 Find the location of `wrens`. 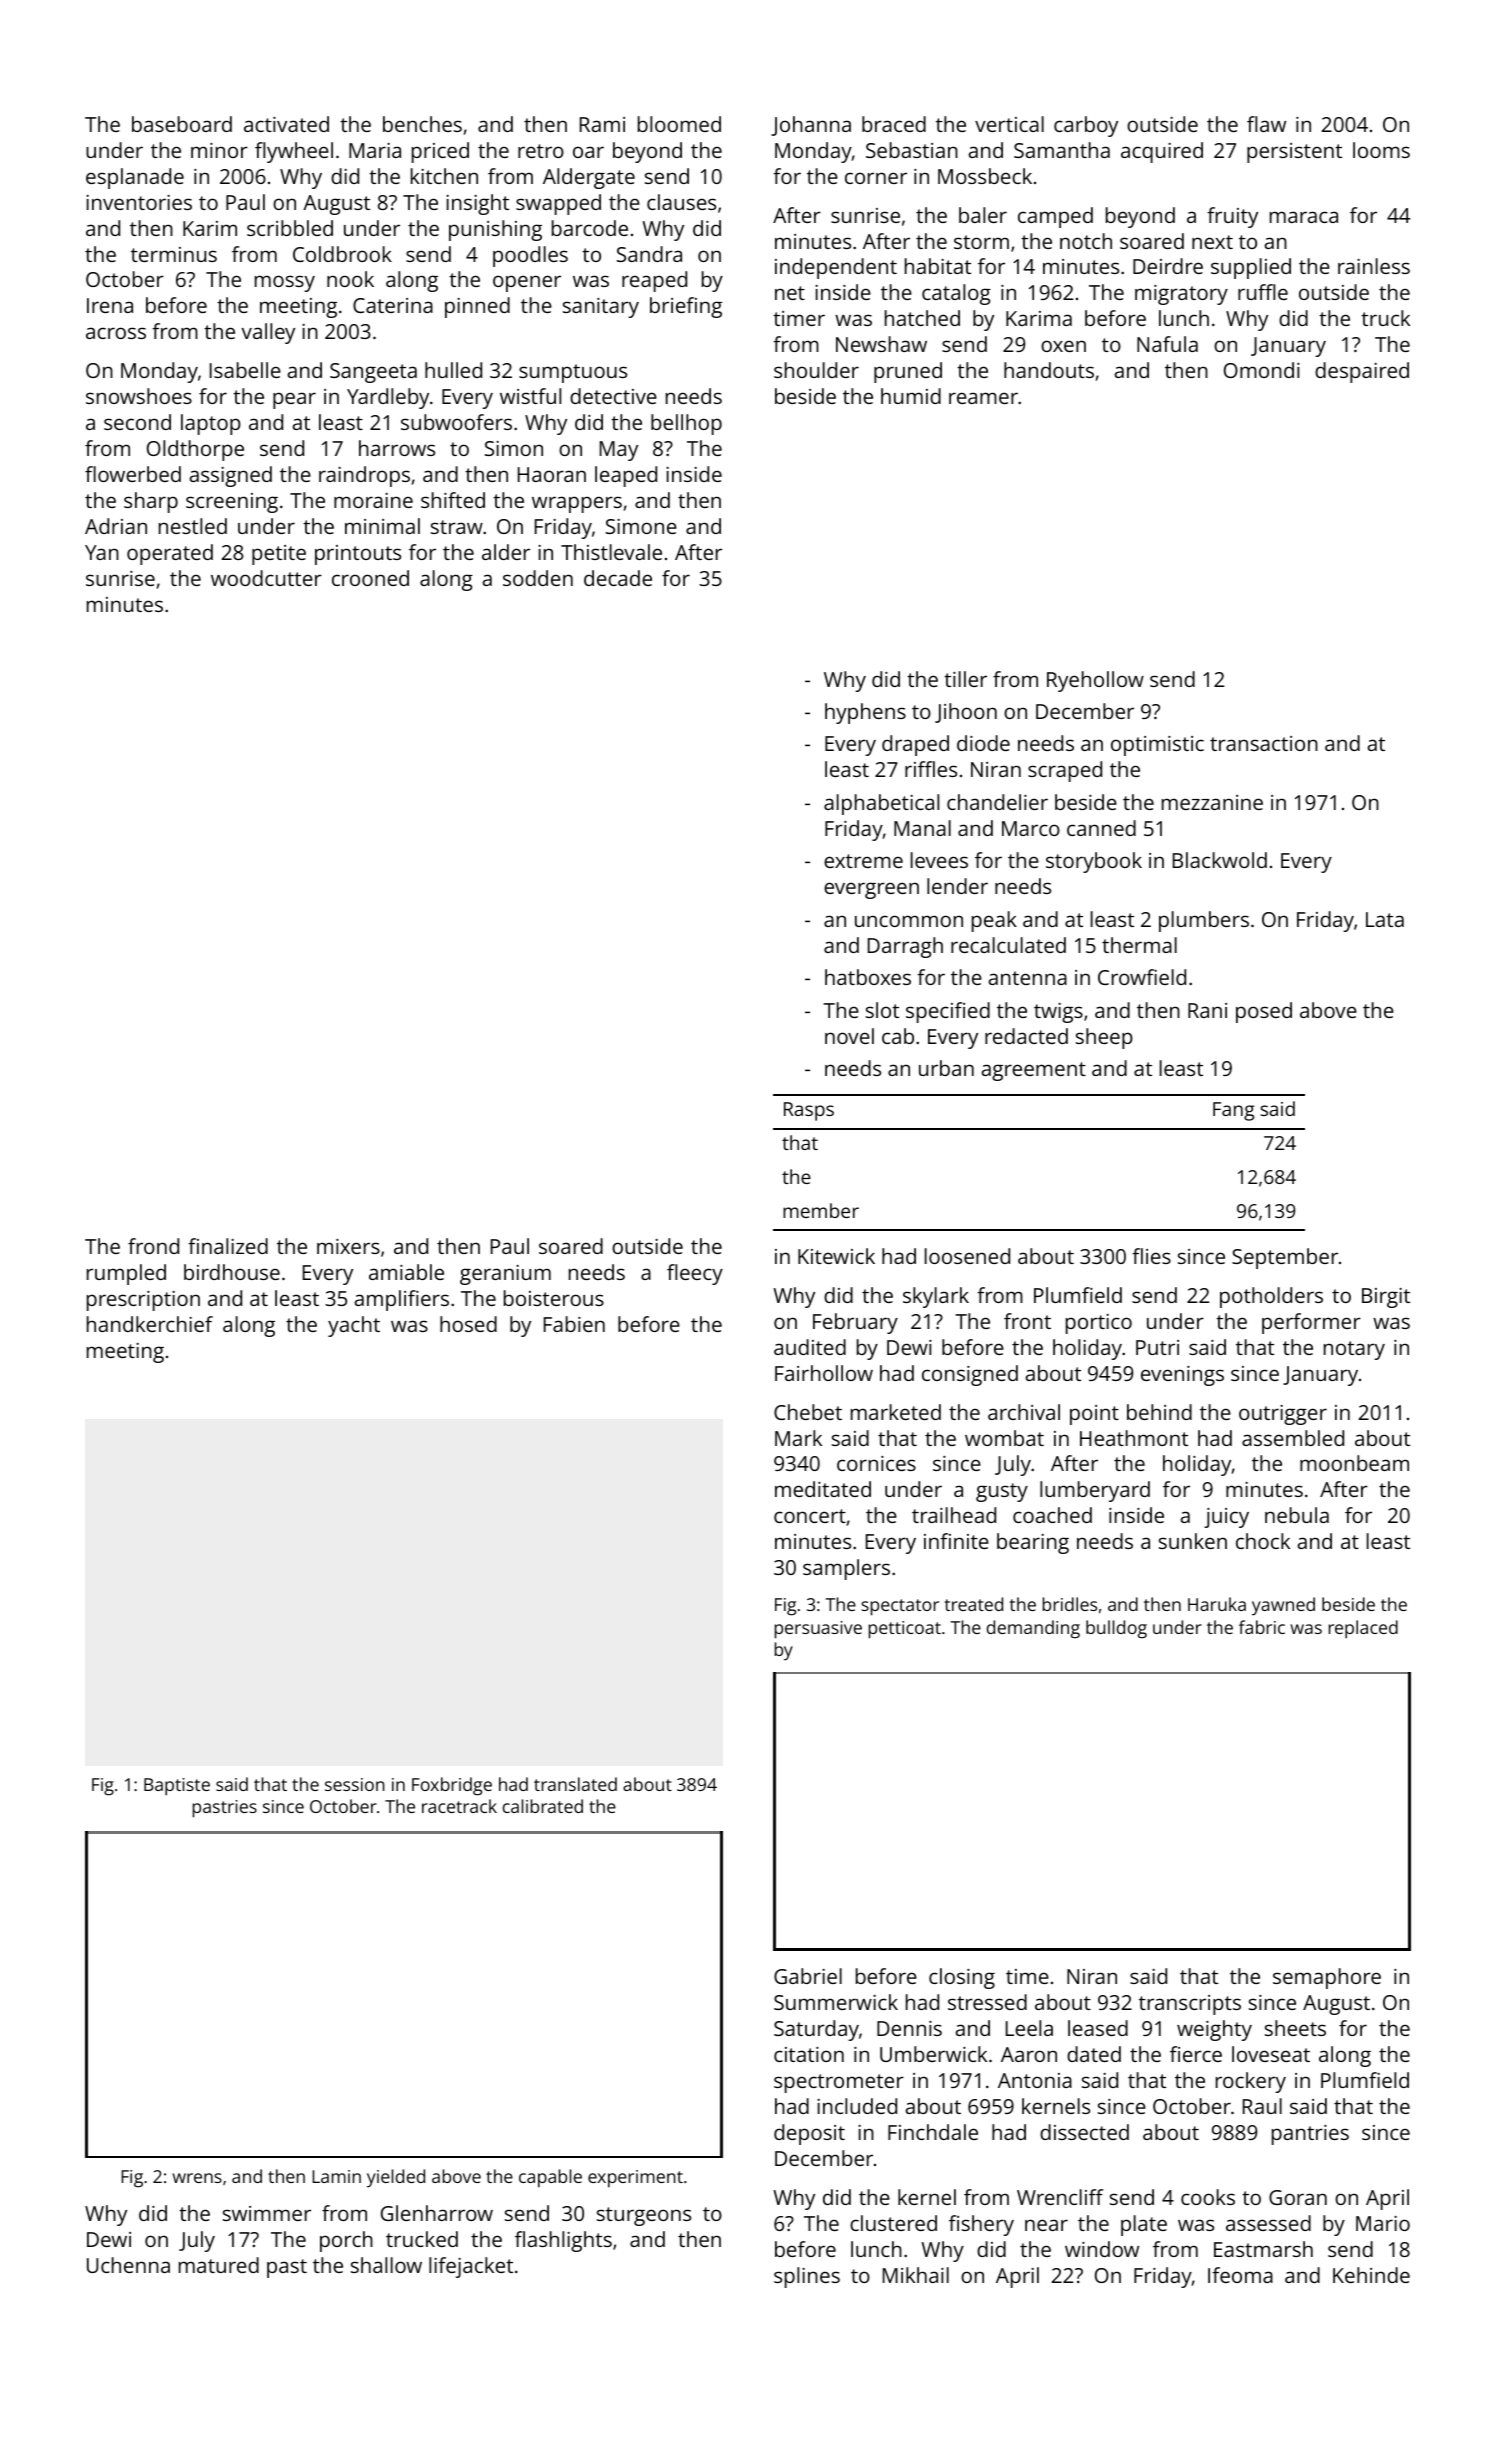

wrens is located at coordinates (197, 2178).
